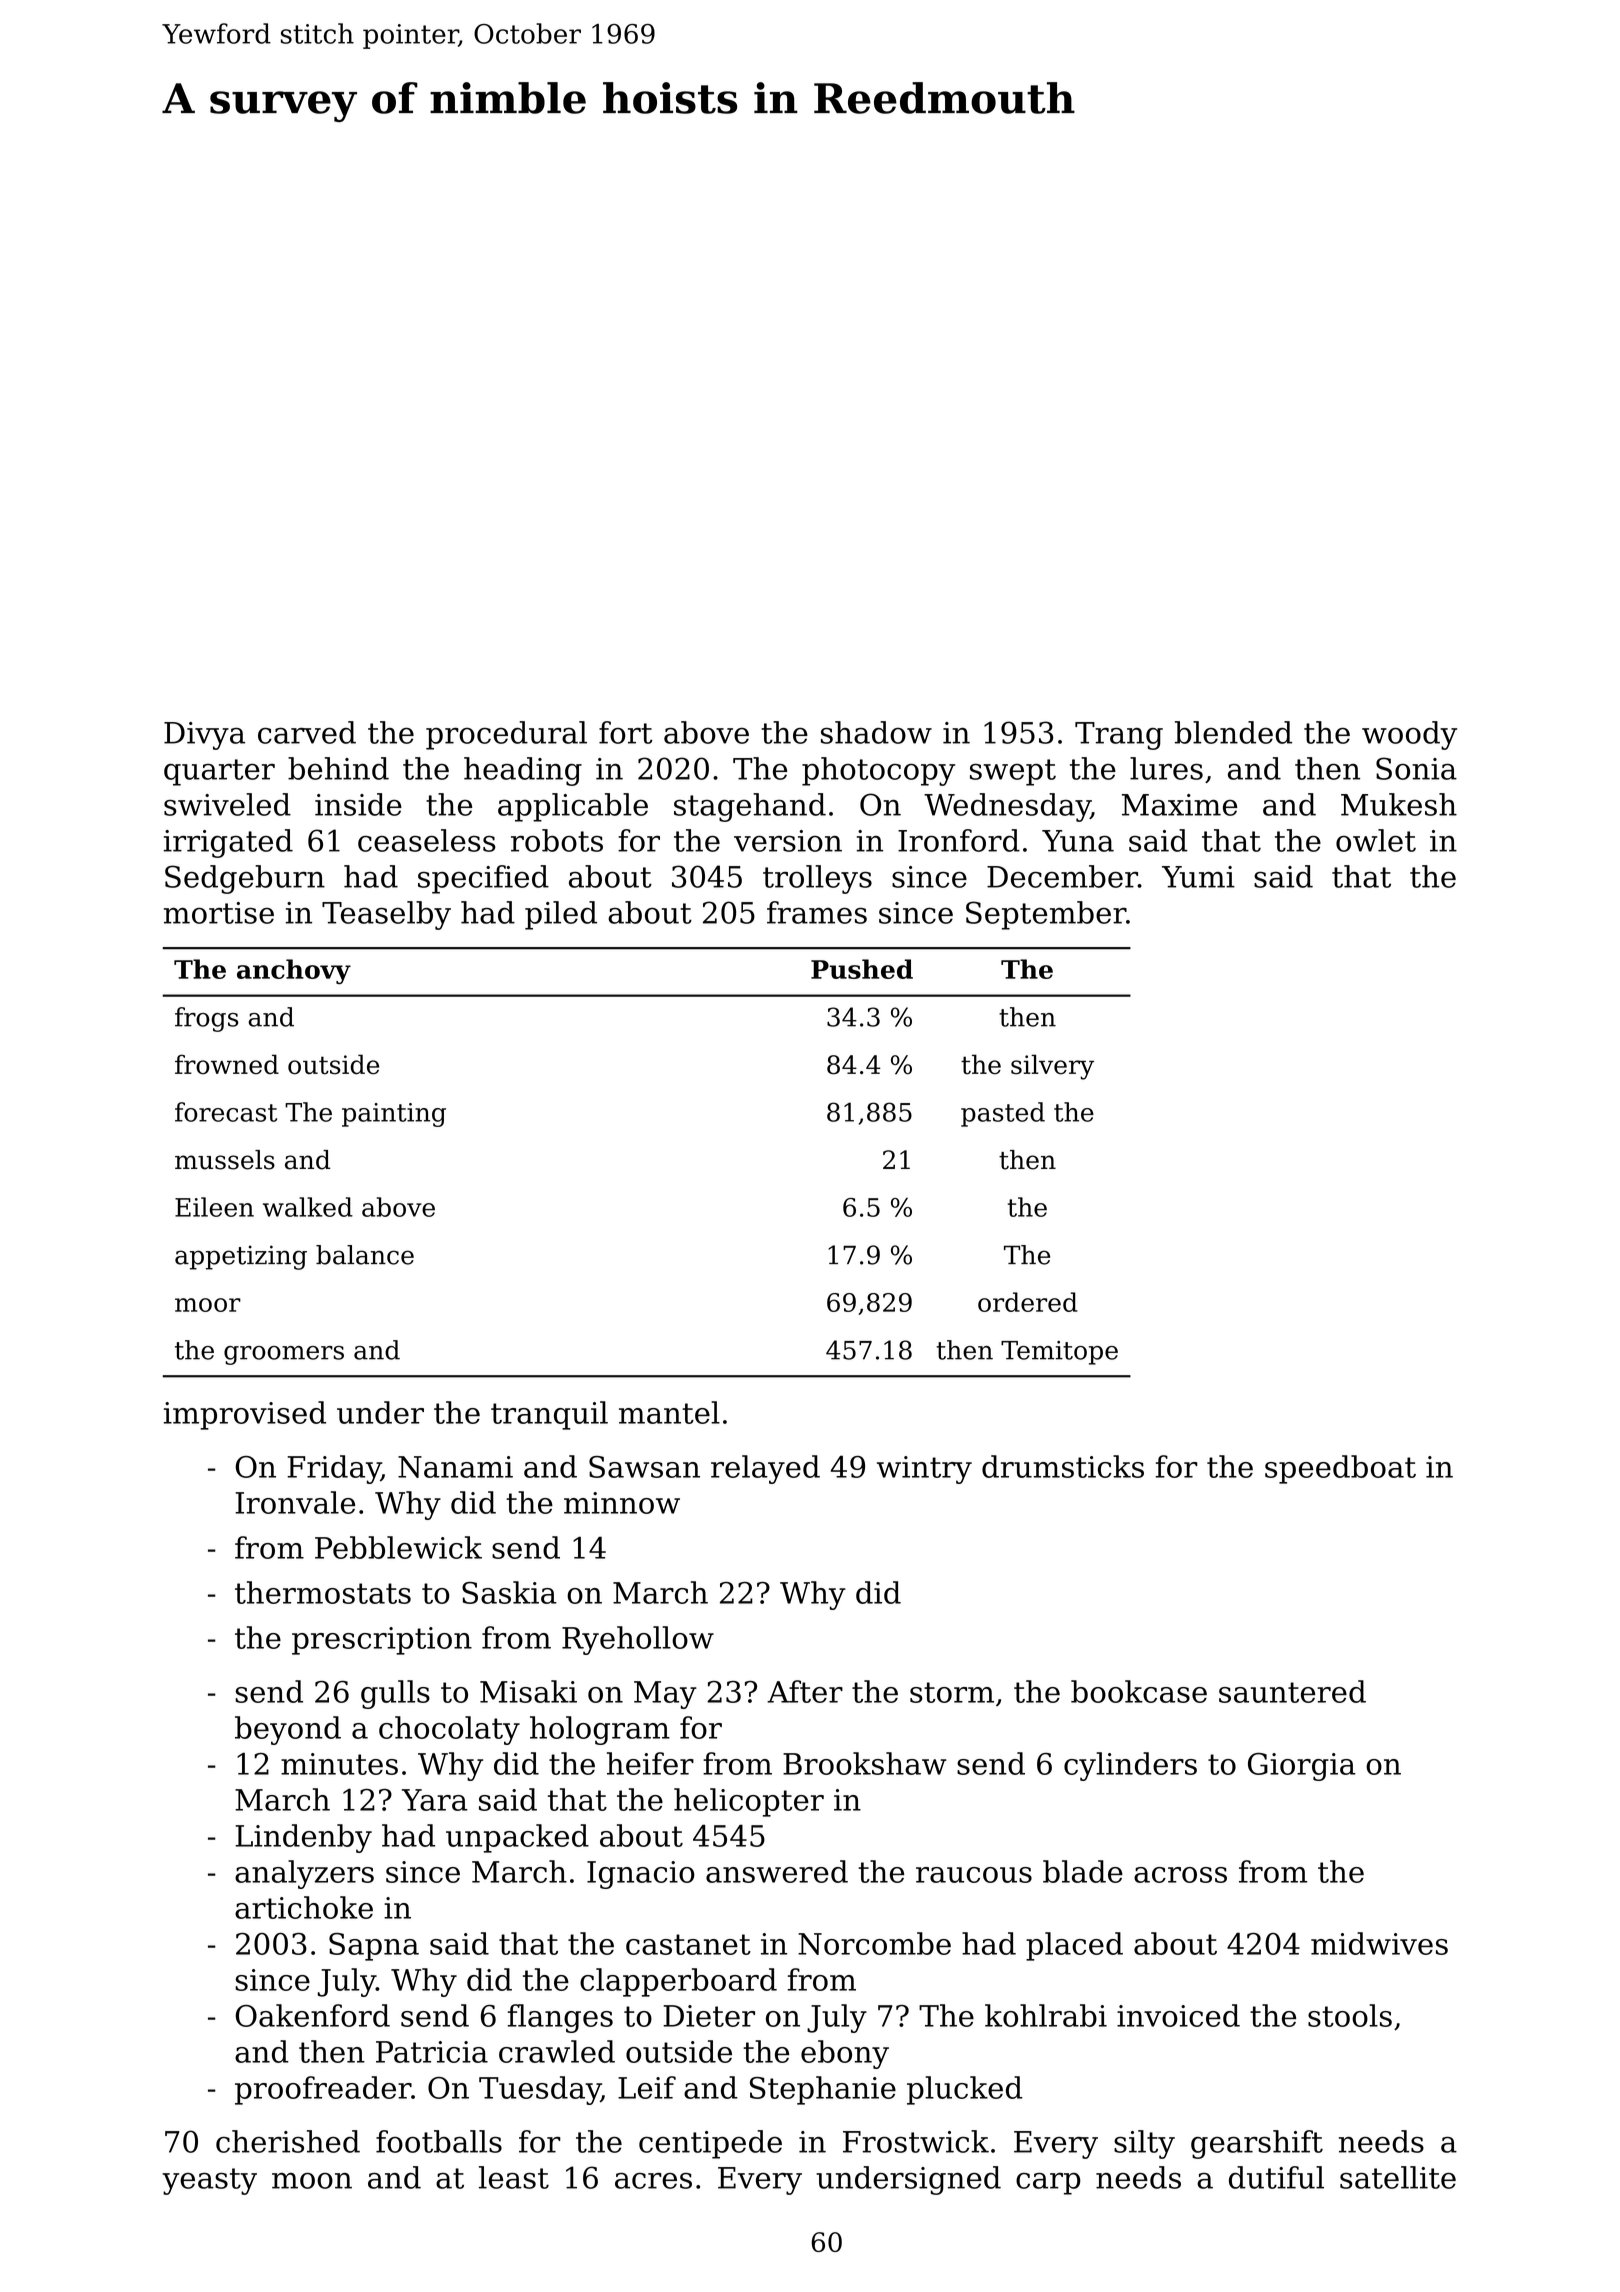 This screenshot has width=1620, height=2292. I want to click on mortise, so click(219, 913).
